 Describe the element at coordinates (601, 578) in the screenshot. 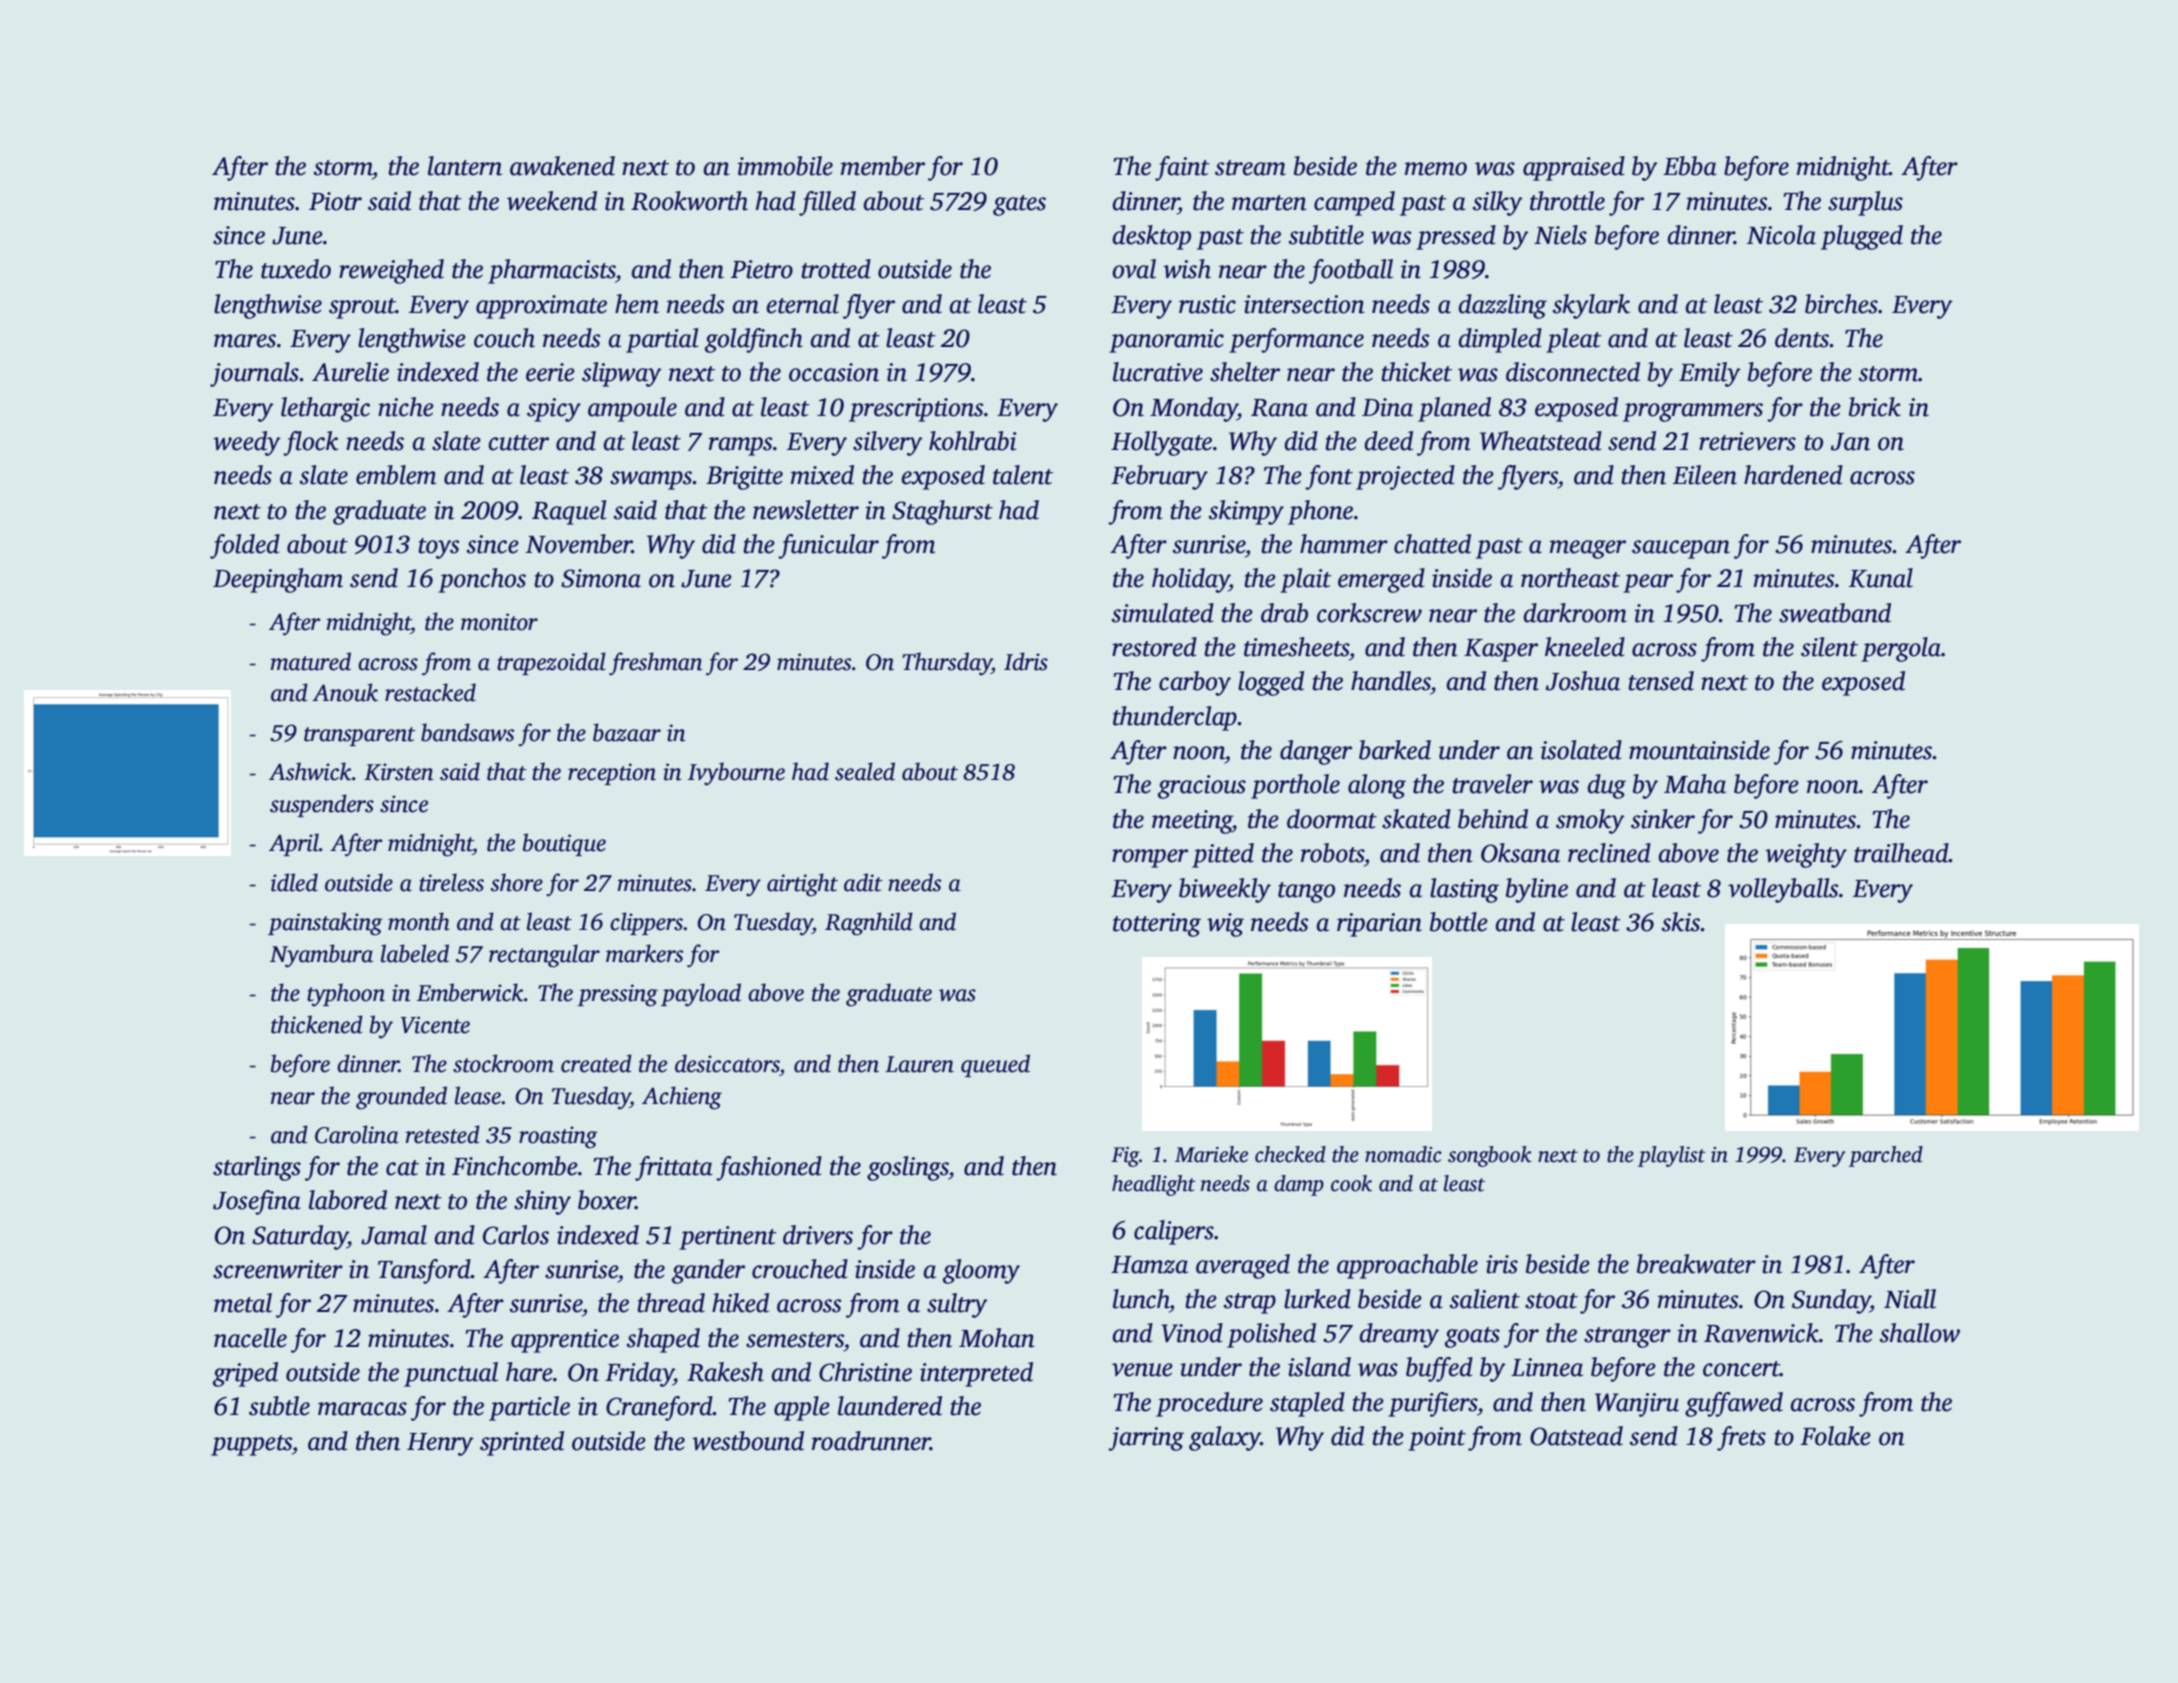

I see `Simona` at that location.
